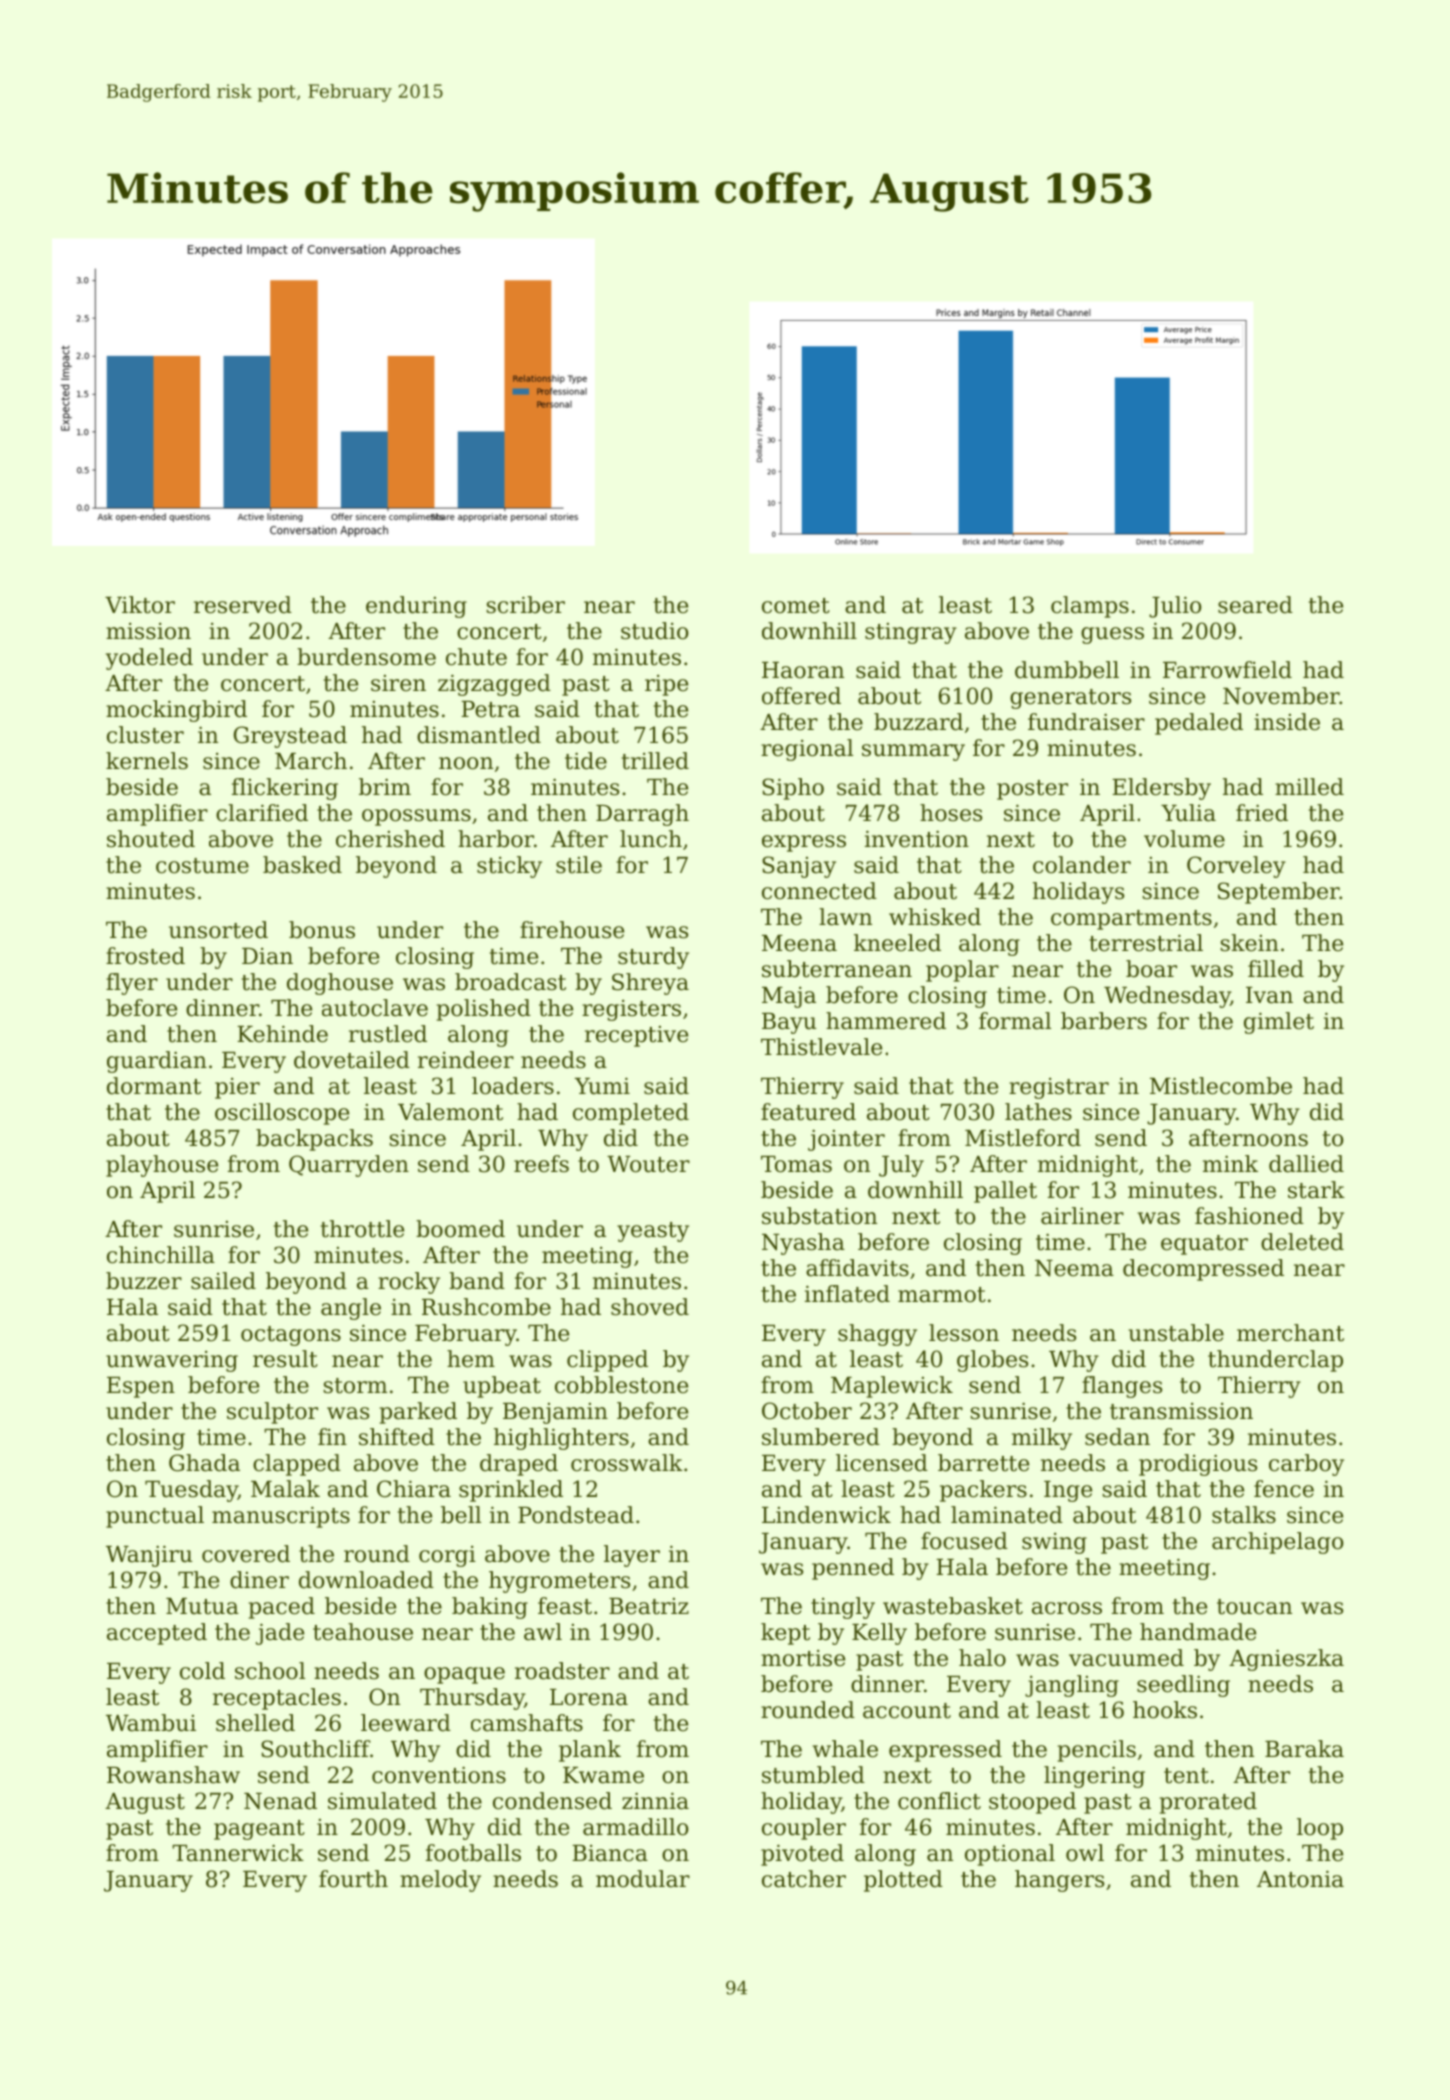 This image has width=1450, height=2100. Describe the element at coordinates (803, 1658) in the image. I see `mortise` at that location.
